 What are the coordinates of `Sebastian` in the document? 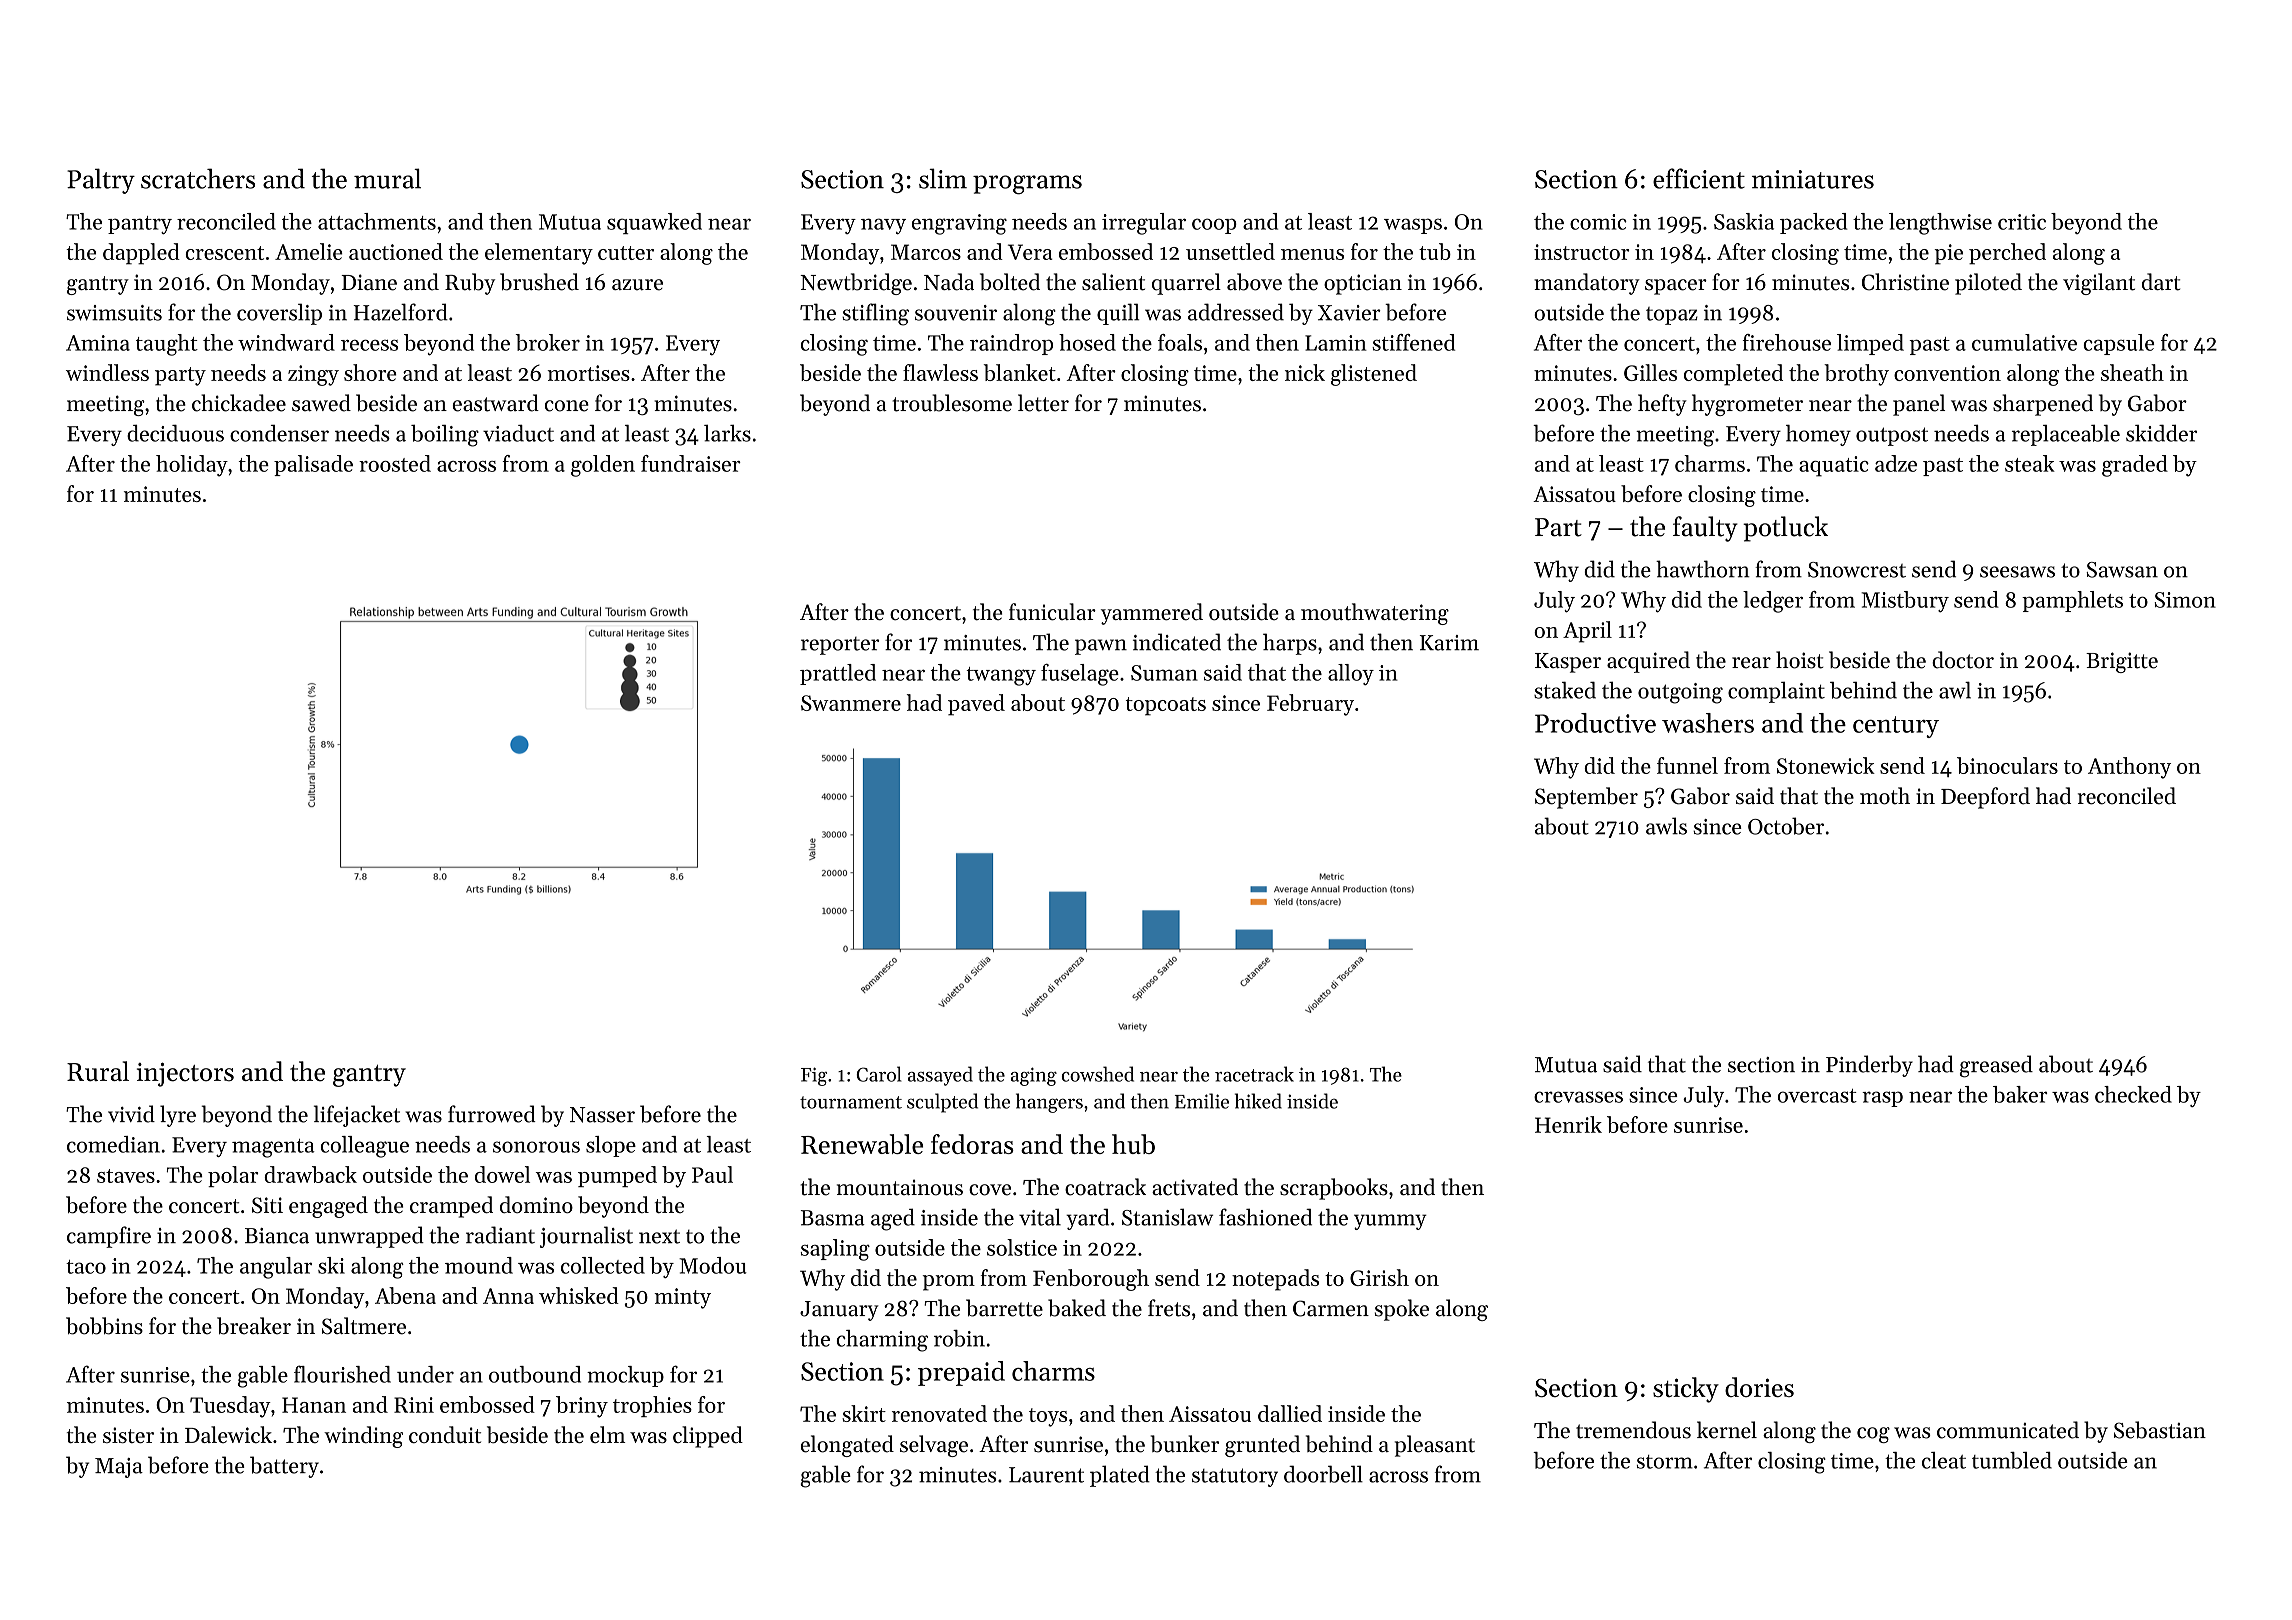 It's located at (2160, 1430).
